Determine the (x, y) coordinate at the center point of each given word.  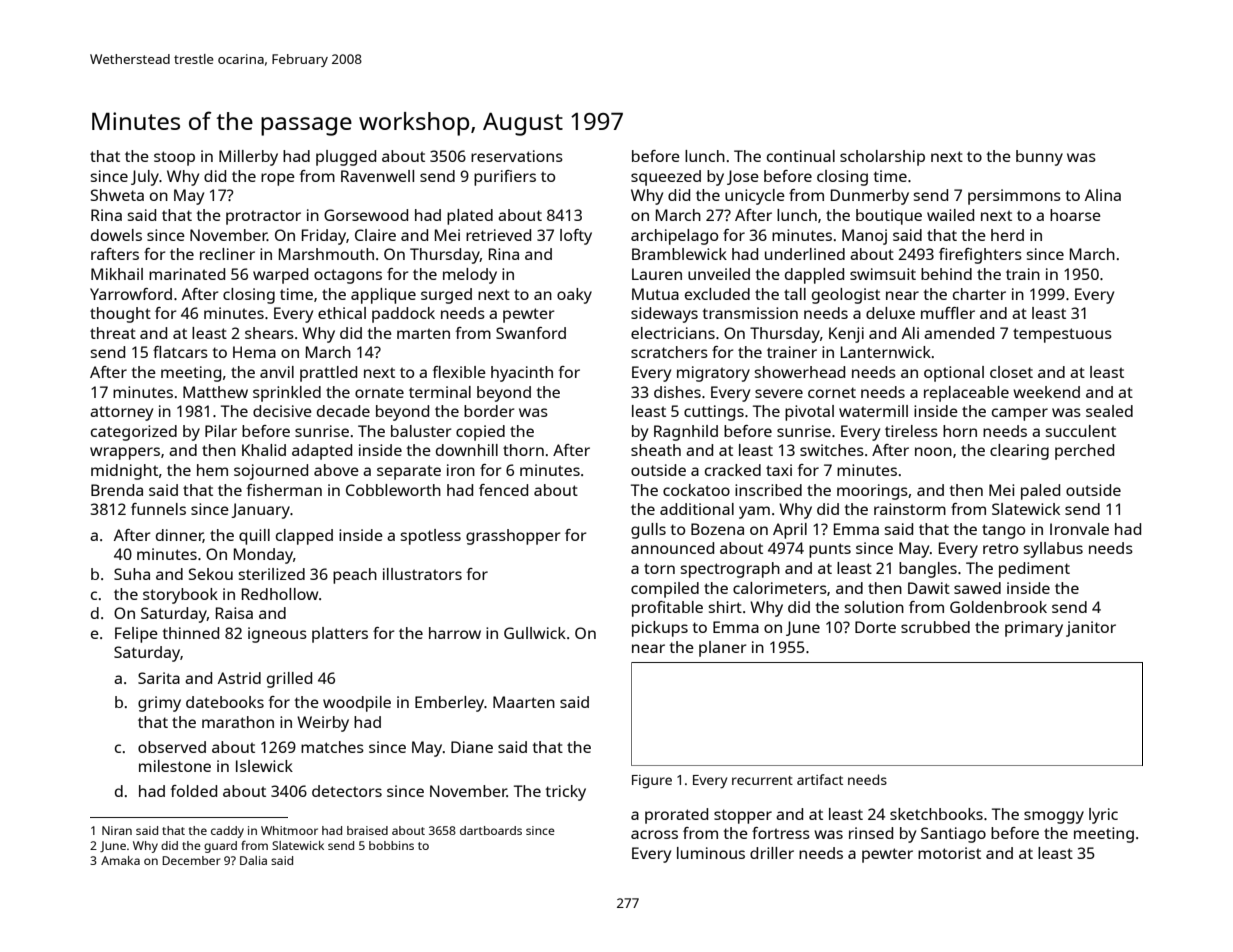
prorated (676, 816)
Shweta (117, 195)
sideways (664, 315)
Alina (1103, 195)
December (191, 860)
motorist (949, 853)
